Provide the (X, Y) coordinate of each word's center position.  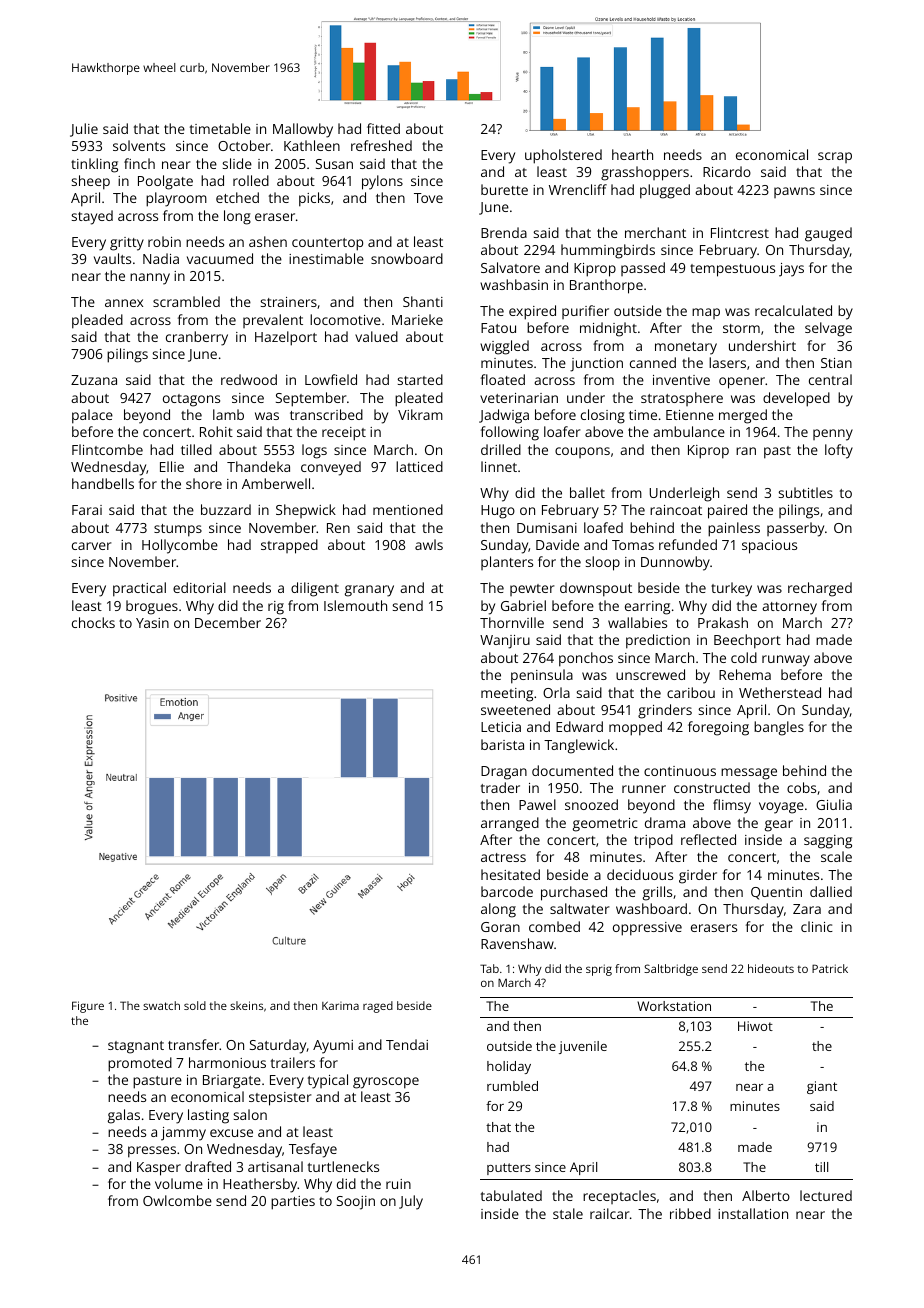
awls (429, 544)
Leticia (501, 727)
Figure (88, 1007)
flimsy (732, 806)
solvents (139, 145)
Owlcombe (177, 1200)
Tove (428, 198)
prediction (658, 641)
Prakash (723, 622)
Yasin (152, 623)
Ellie (172, 466)
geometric (605, 825)
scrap (835, 157)
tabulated (511, 1195)
